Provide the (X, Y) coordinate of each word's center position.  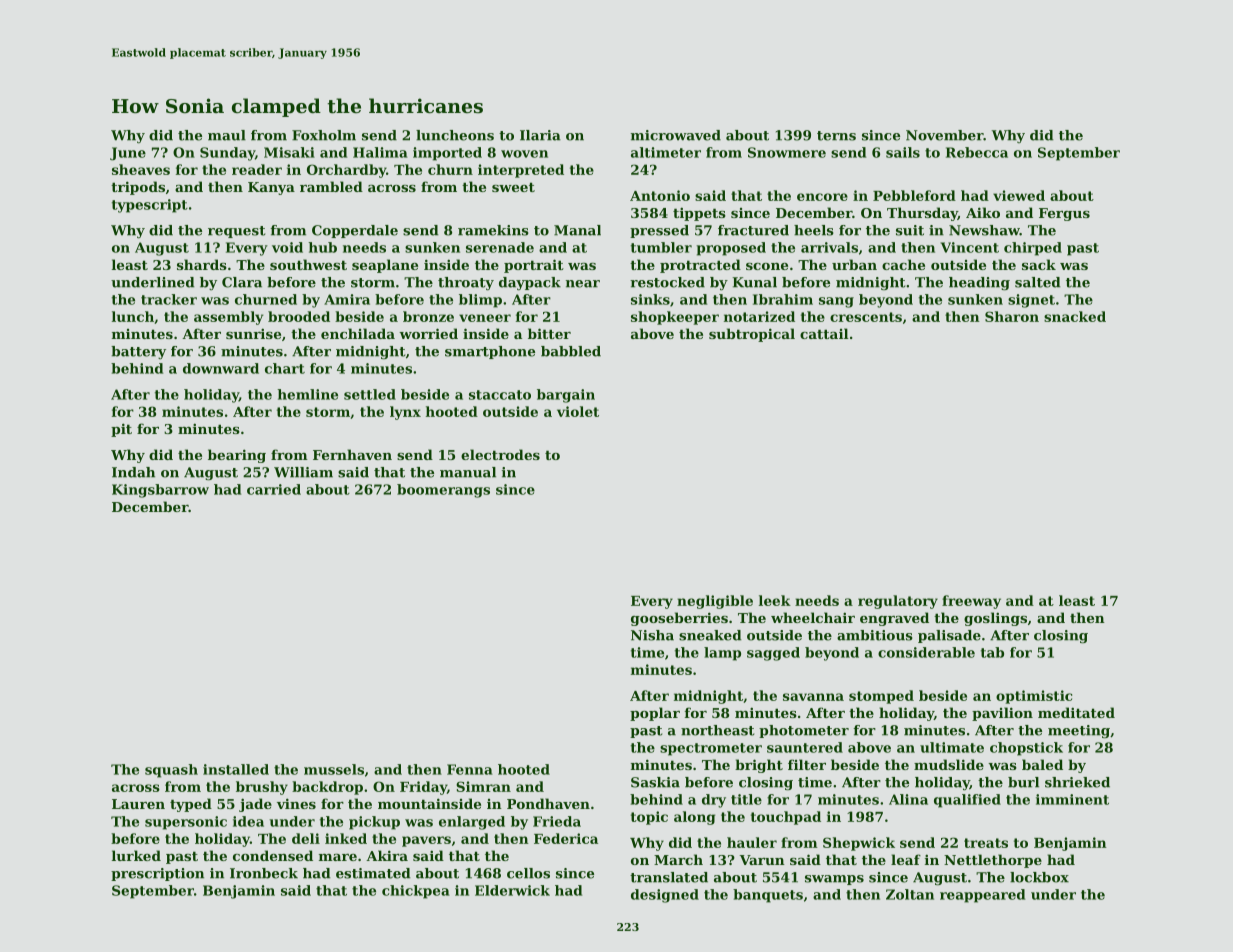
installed (236, 769)
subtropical (752, 335)
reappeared (982, 896)
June (128, 154)
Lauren (138, 804)
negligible (715, 602)
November (944, 135)
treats (986, 843)
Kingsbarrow (160, 491)
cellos (528, 873)
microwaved (676, 135)
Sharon (1012, 316)
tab (992, 652)
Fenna (470, 769)
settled (370, 394)
